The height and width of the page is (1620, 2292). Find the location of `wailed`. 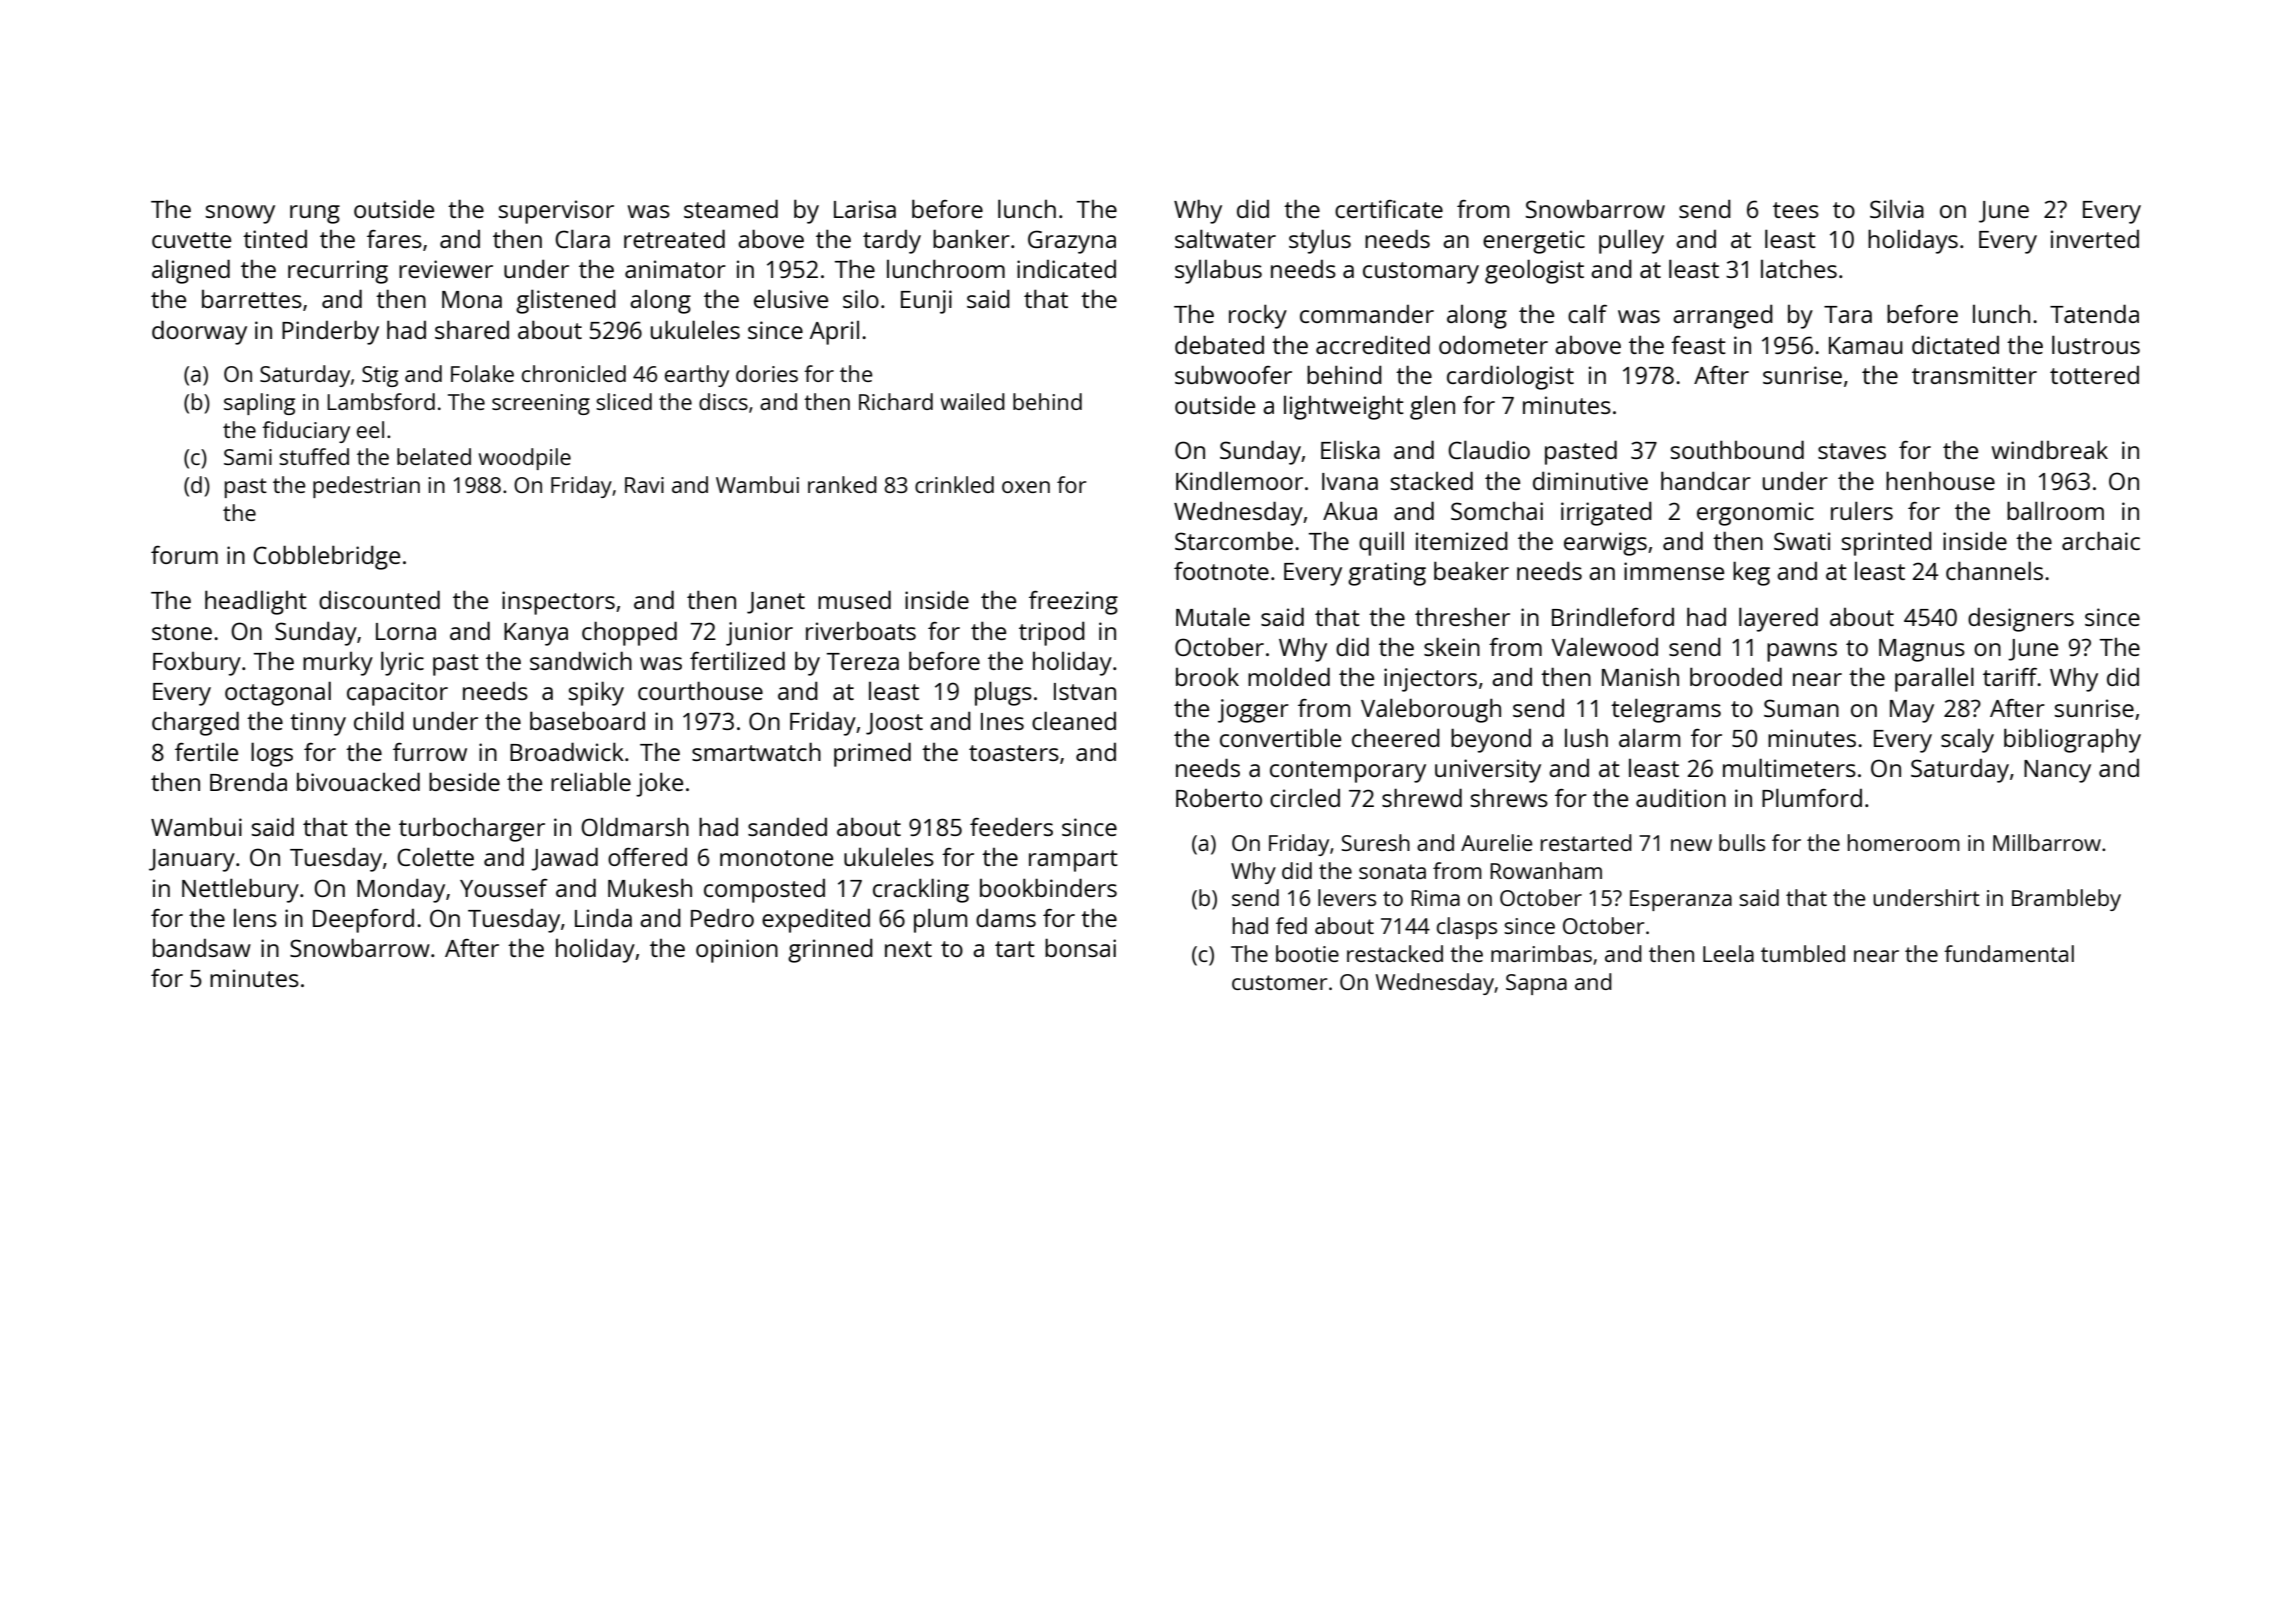

wailed is located at coordinates (973, 401).
